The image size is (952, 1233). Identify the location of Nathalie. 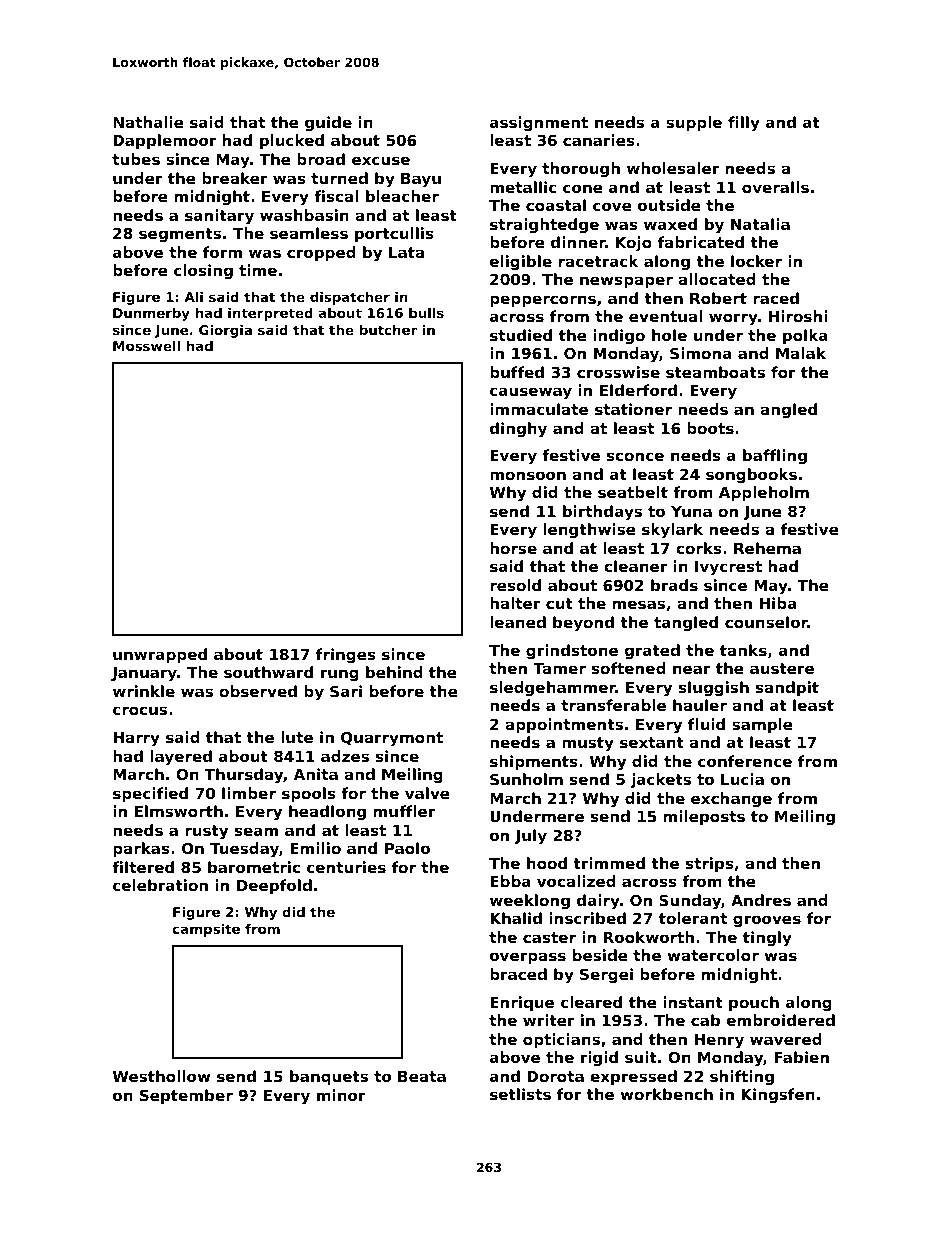
(148, 122).
